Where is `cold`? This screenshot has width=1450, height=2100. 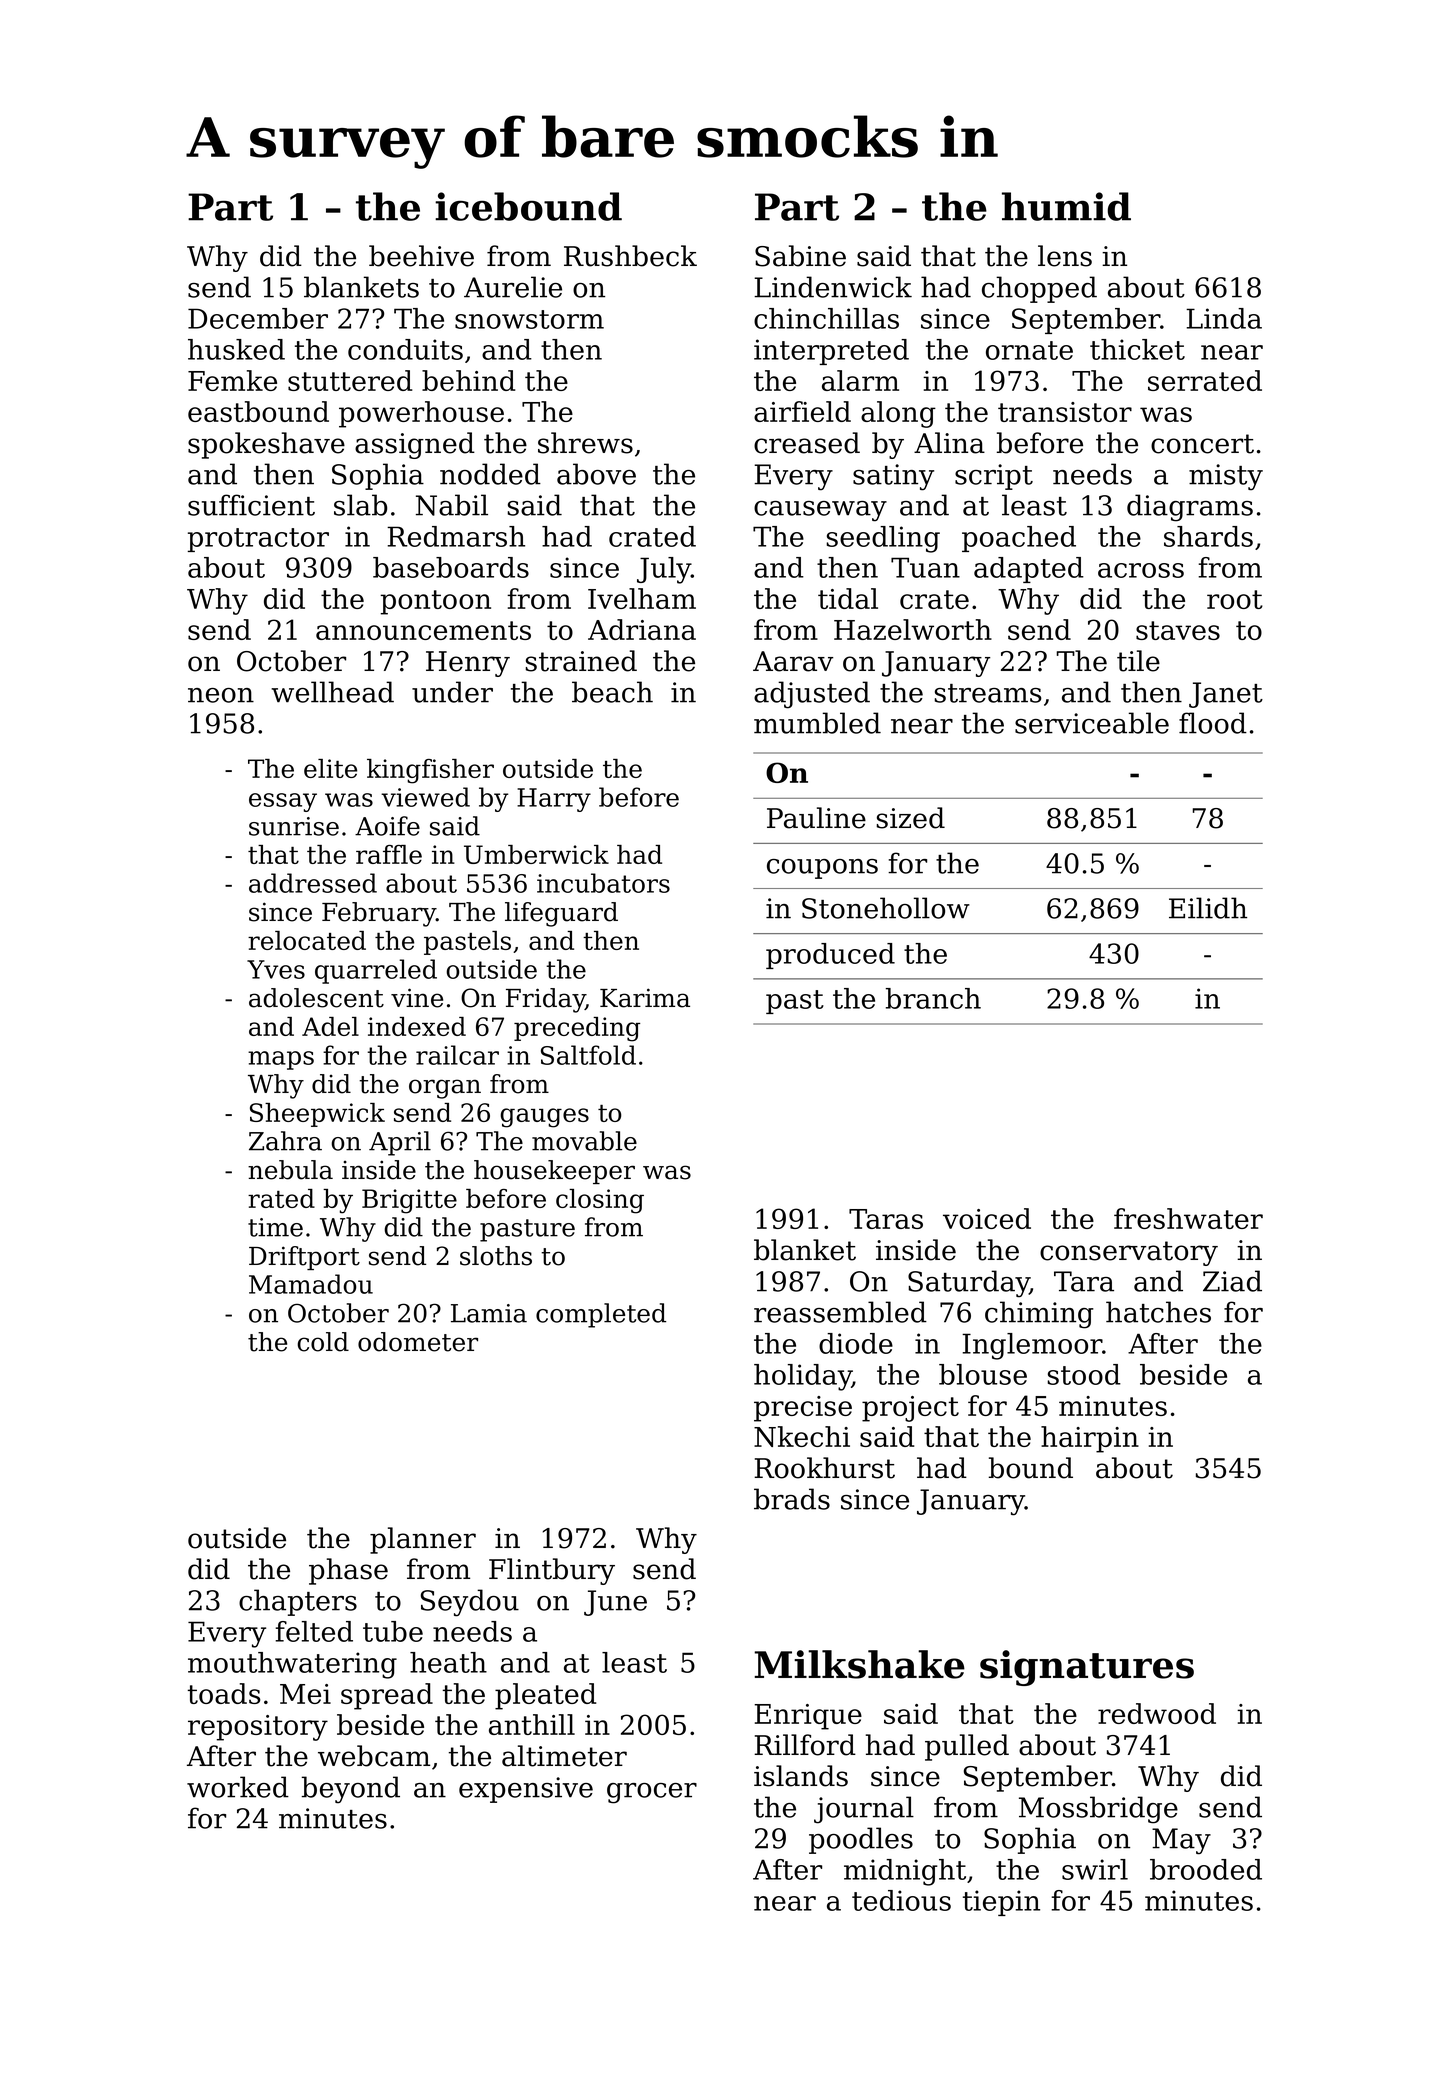
cold is located at coordinates (323, 1342).
